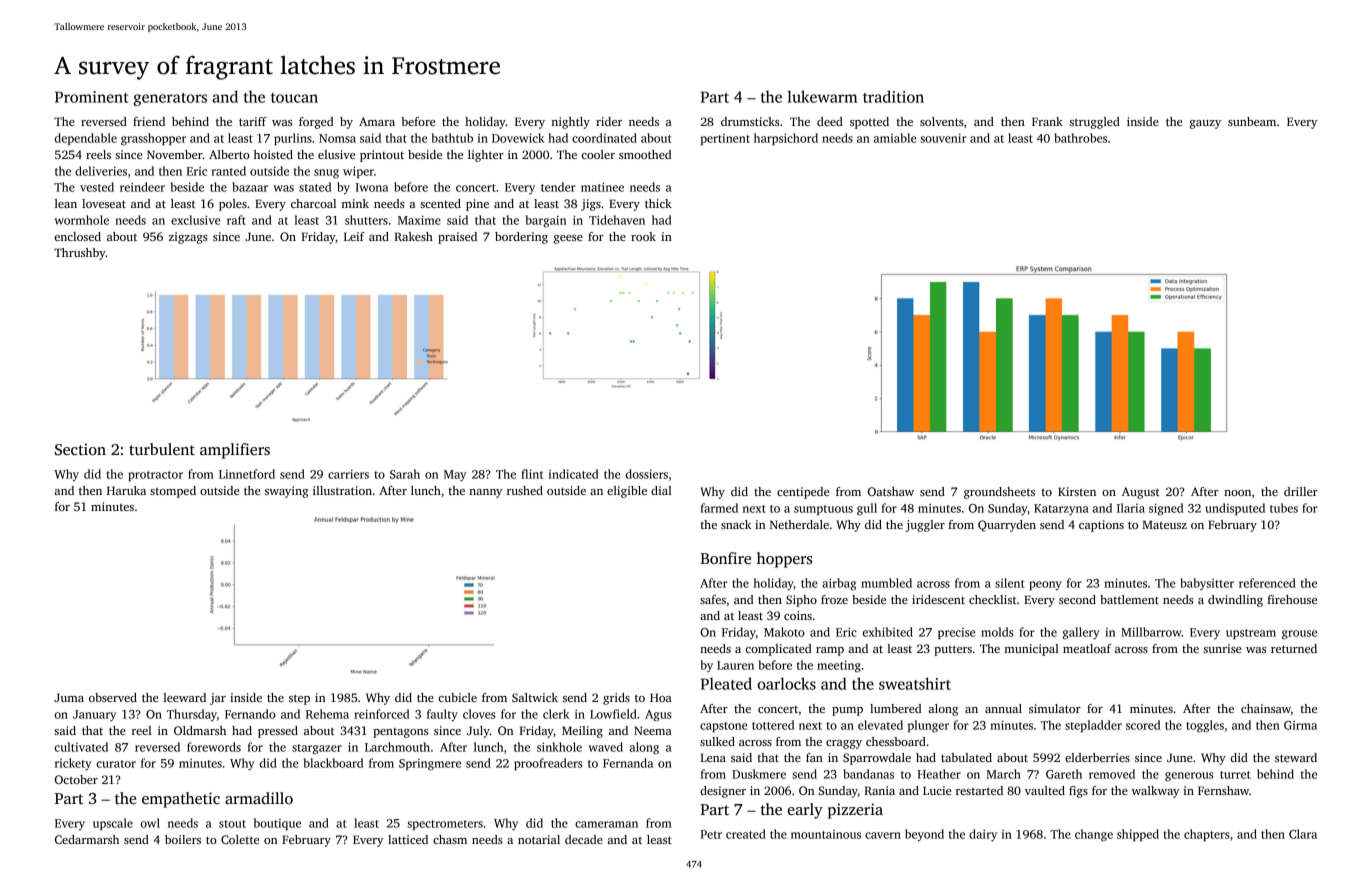 The height and width of the document is (887, 1372). Describe the element at coordinates (184, 697) in the document. I see `leeward` at that location.
